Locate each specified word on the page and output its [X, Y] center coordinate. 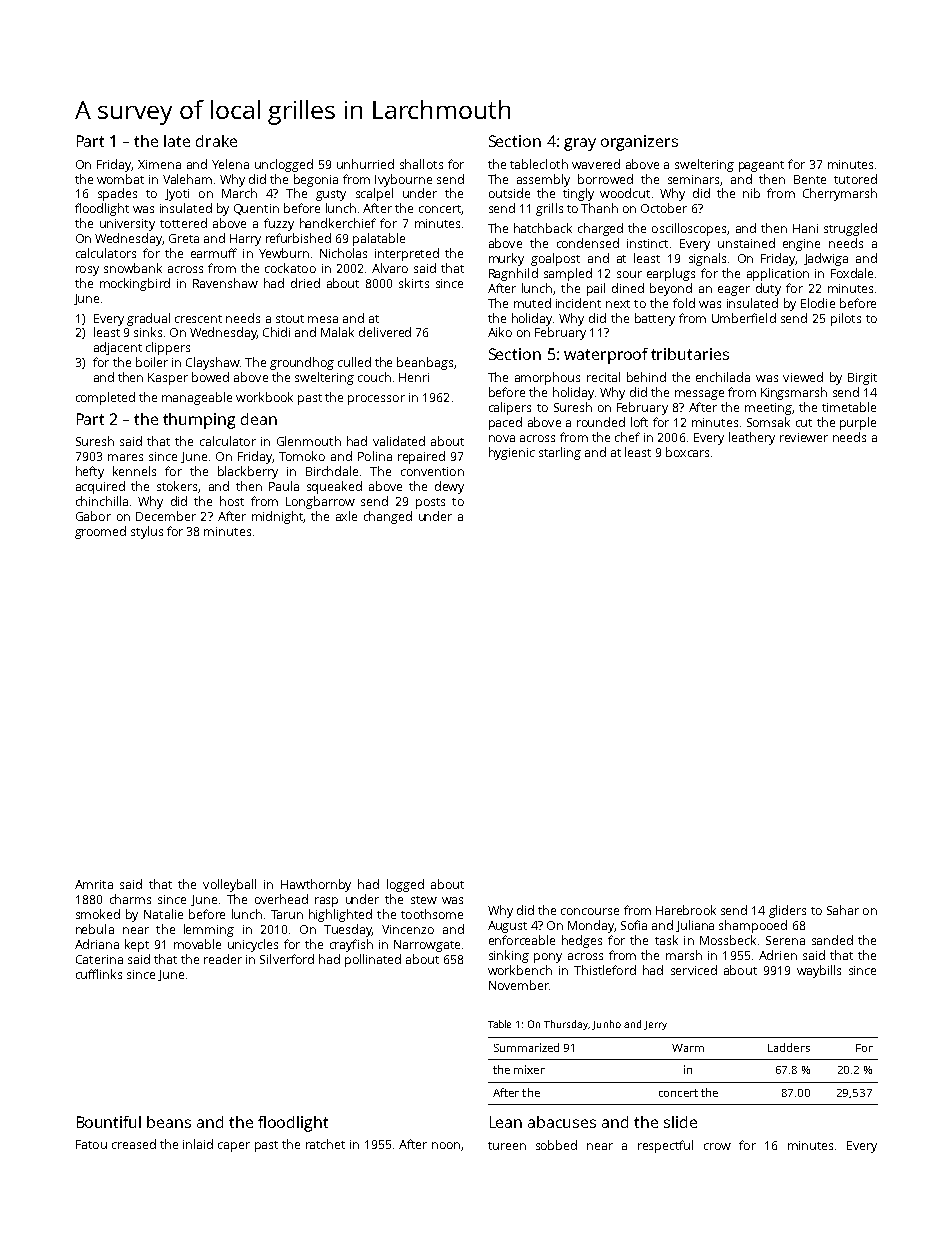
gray [580, 144]
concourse [590, 911]
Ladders [789, 1047]
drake [216, 141]
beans [169, 1122]
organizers [639, 143]
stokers [177, 486]
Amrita [94, 884]
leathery [752, 438]
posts [430, 503]
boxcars [687, 452]
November [519, 985]
